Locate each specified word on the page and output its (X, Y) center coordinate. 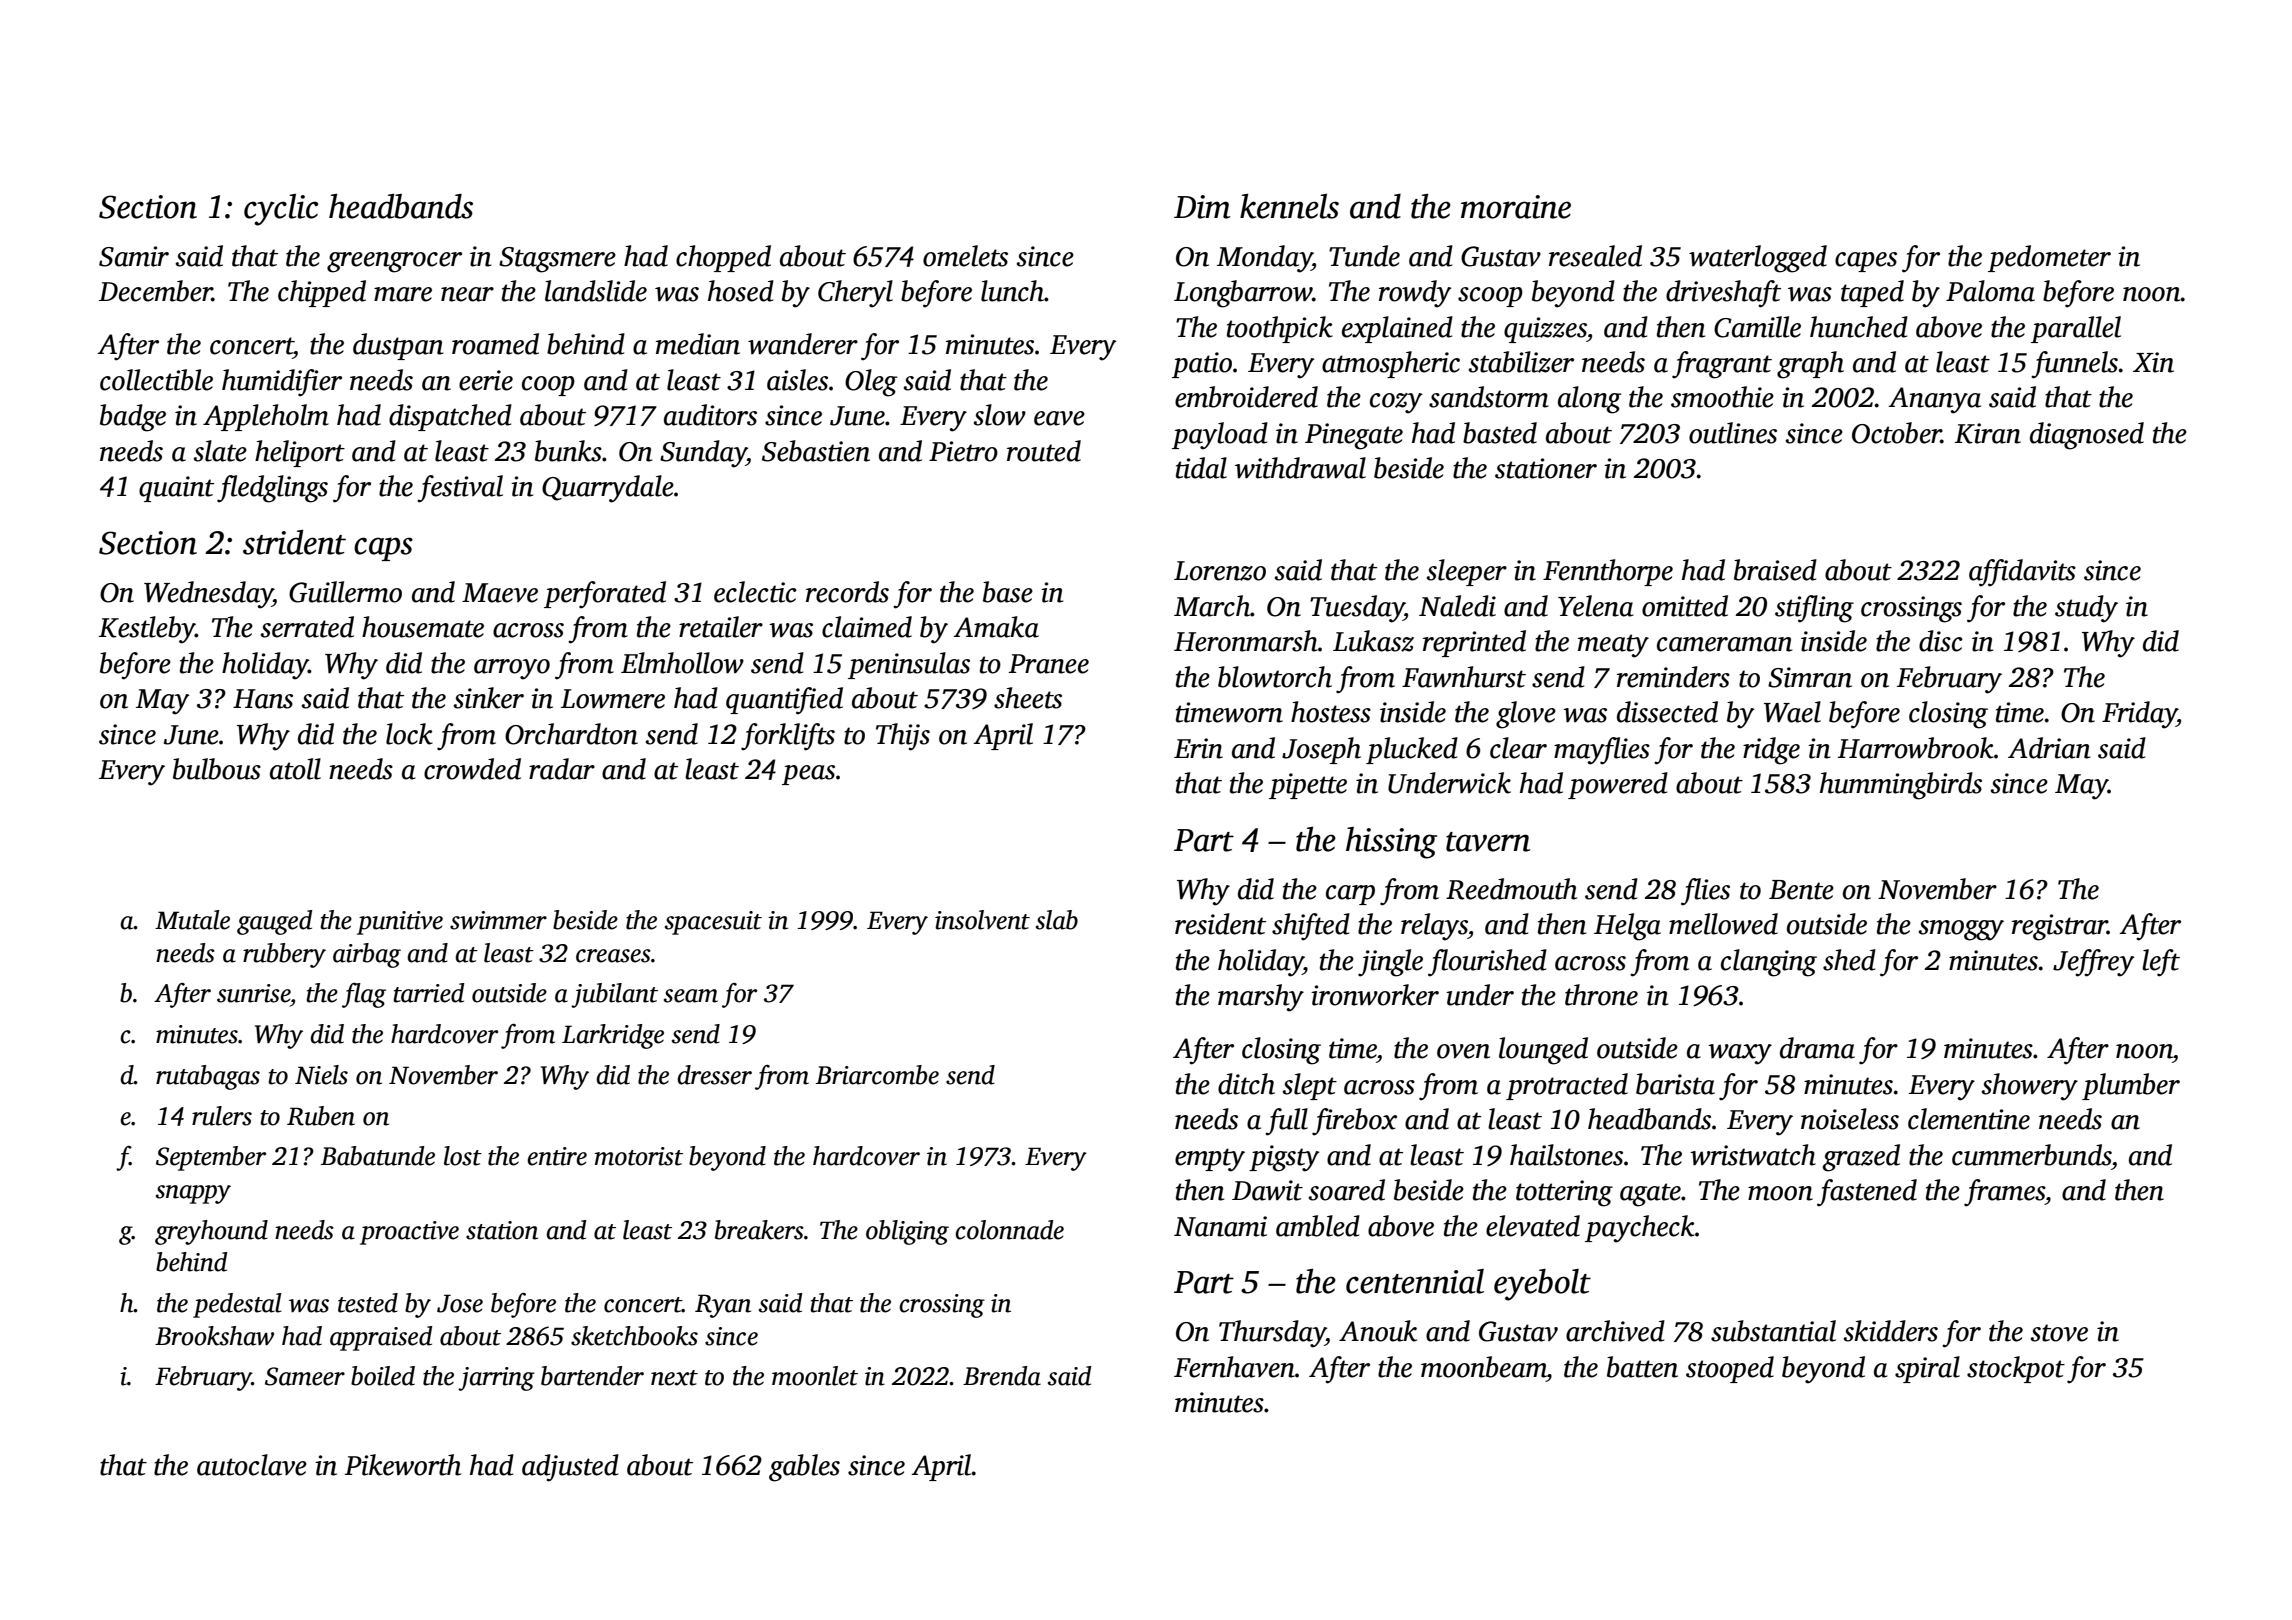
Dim (1202, 207)
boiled (383, 1376)
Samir (134, 256)
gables (804, 1468)
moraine (1516, 207)
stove (2059, 1333)
